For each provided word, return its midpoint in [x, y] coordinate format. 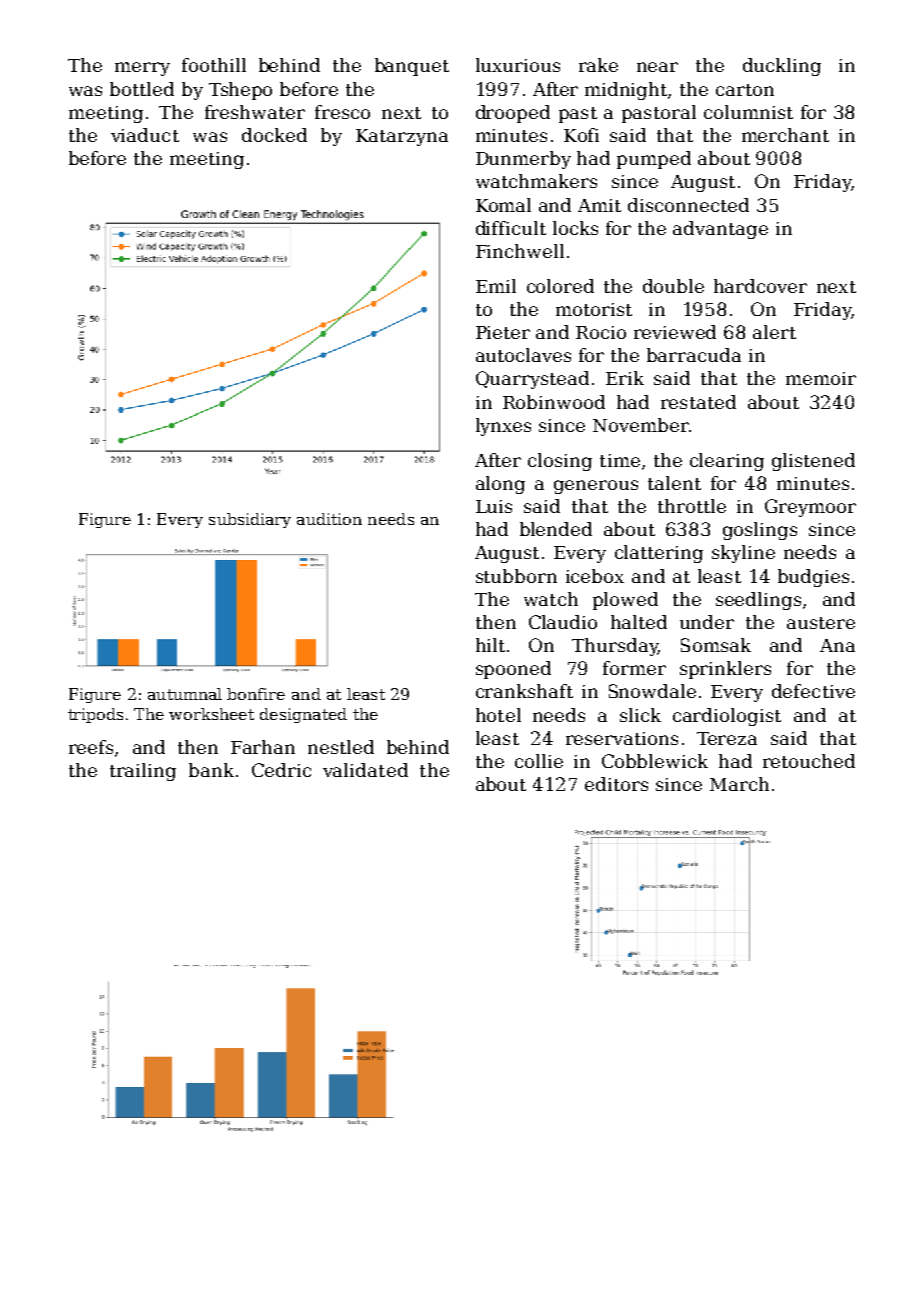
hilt [490, 645]
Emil [496, 286]
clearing [727, 462]
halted [639, 622]
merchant [785, 135]
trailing [143, 772]
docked [274, 135]
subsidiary [250, 520]
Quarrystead [532, 380]
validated [365, 770]
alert [774, 332]
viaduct [145, 135]
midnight [626, 91]
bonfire [256, 694]
